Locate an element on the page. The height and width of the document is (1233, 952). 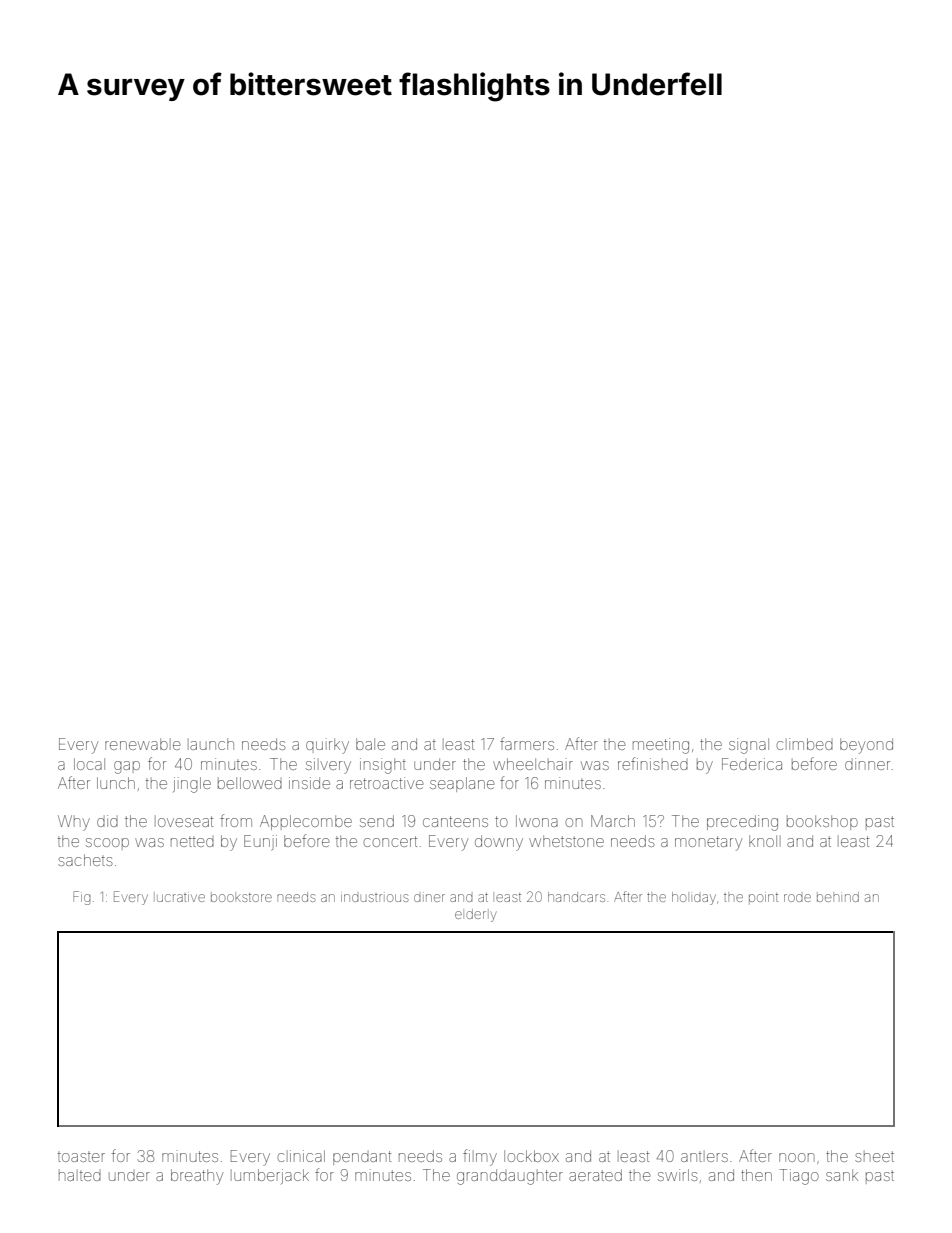
retroactive is located at coordinates (386, 783).
